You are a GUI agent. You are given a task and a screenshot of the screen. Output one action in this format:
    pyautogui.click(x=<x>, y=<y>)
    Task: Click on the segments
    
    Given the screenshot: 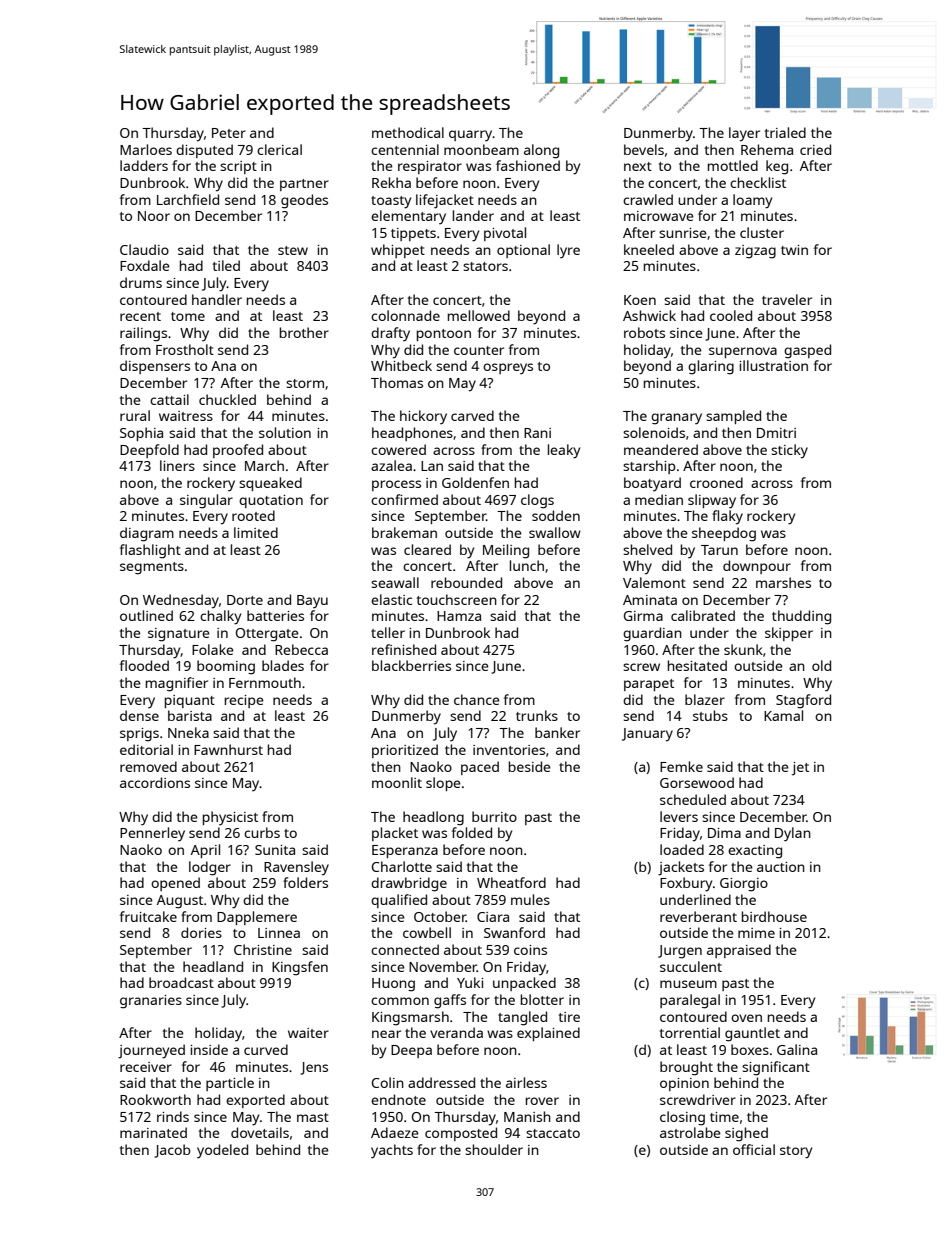 What is the action you would take?
    pyautogui.click(x=152, y=568)
